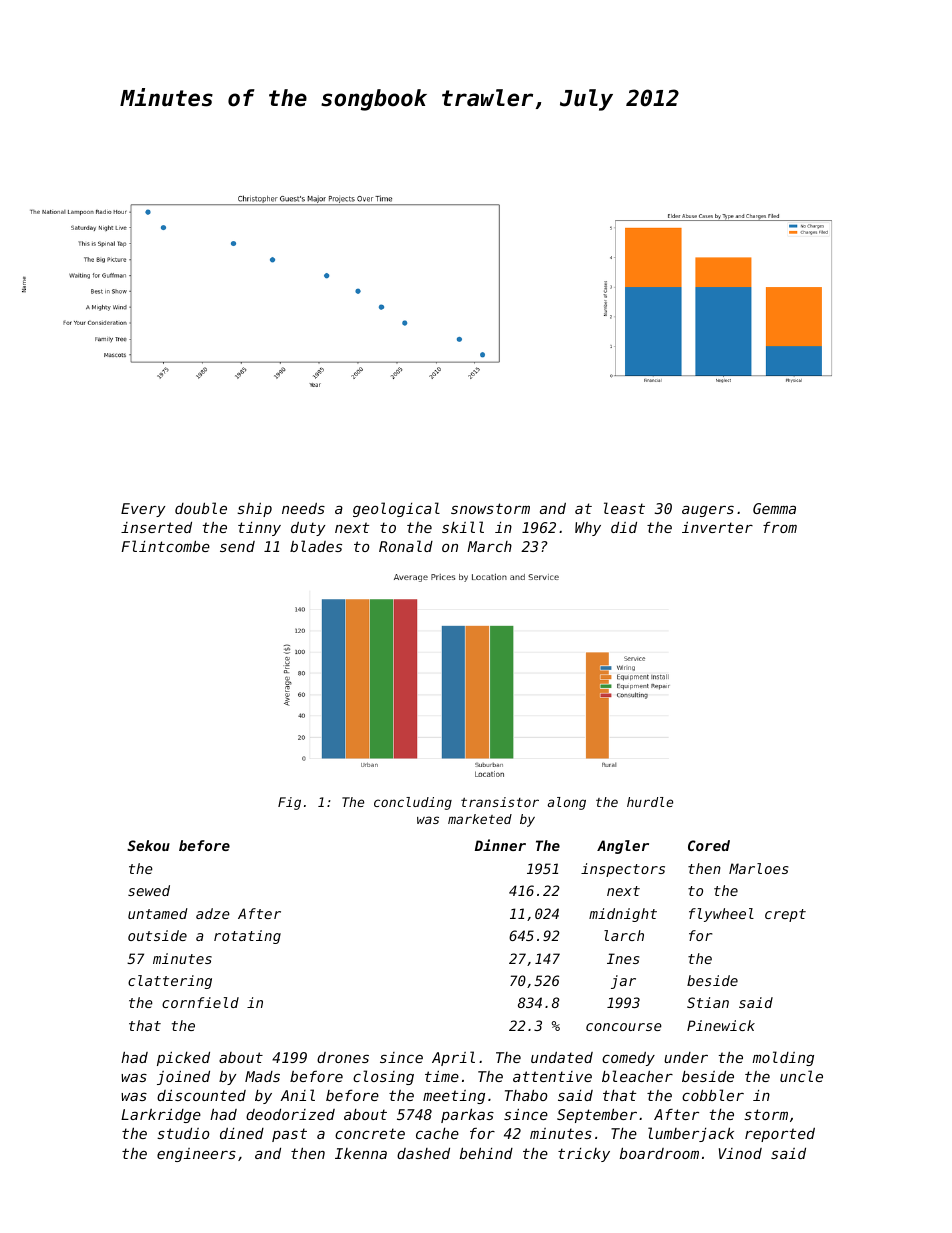 This screenshot has width=952, height=1233. What do you see at coordinates (343, 1057) in the screenshot?
I see `drones` at bounding box center [343, 1057].
